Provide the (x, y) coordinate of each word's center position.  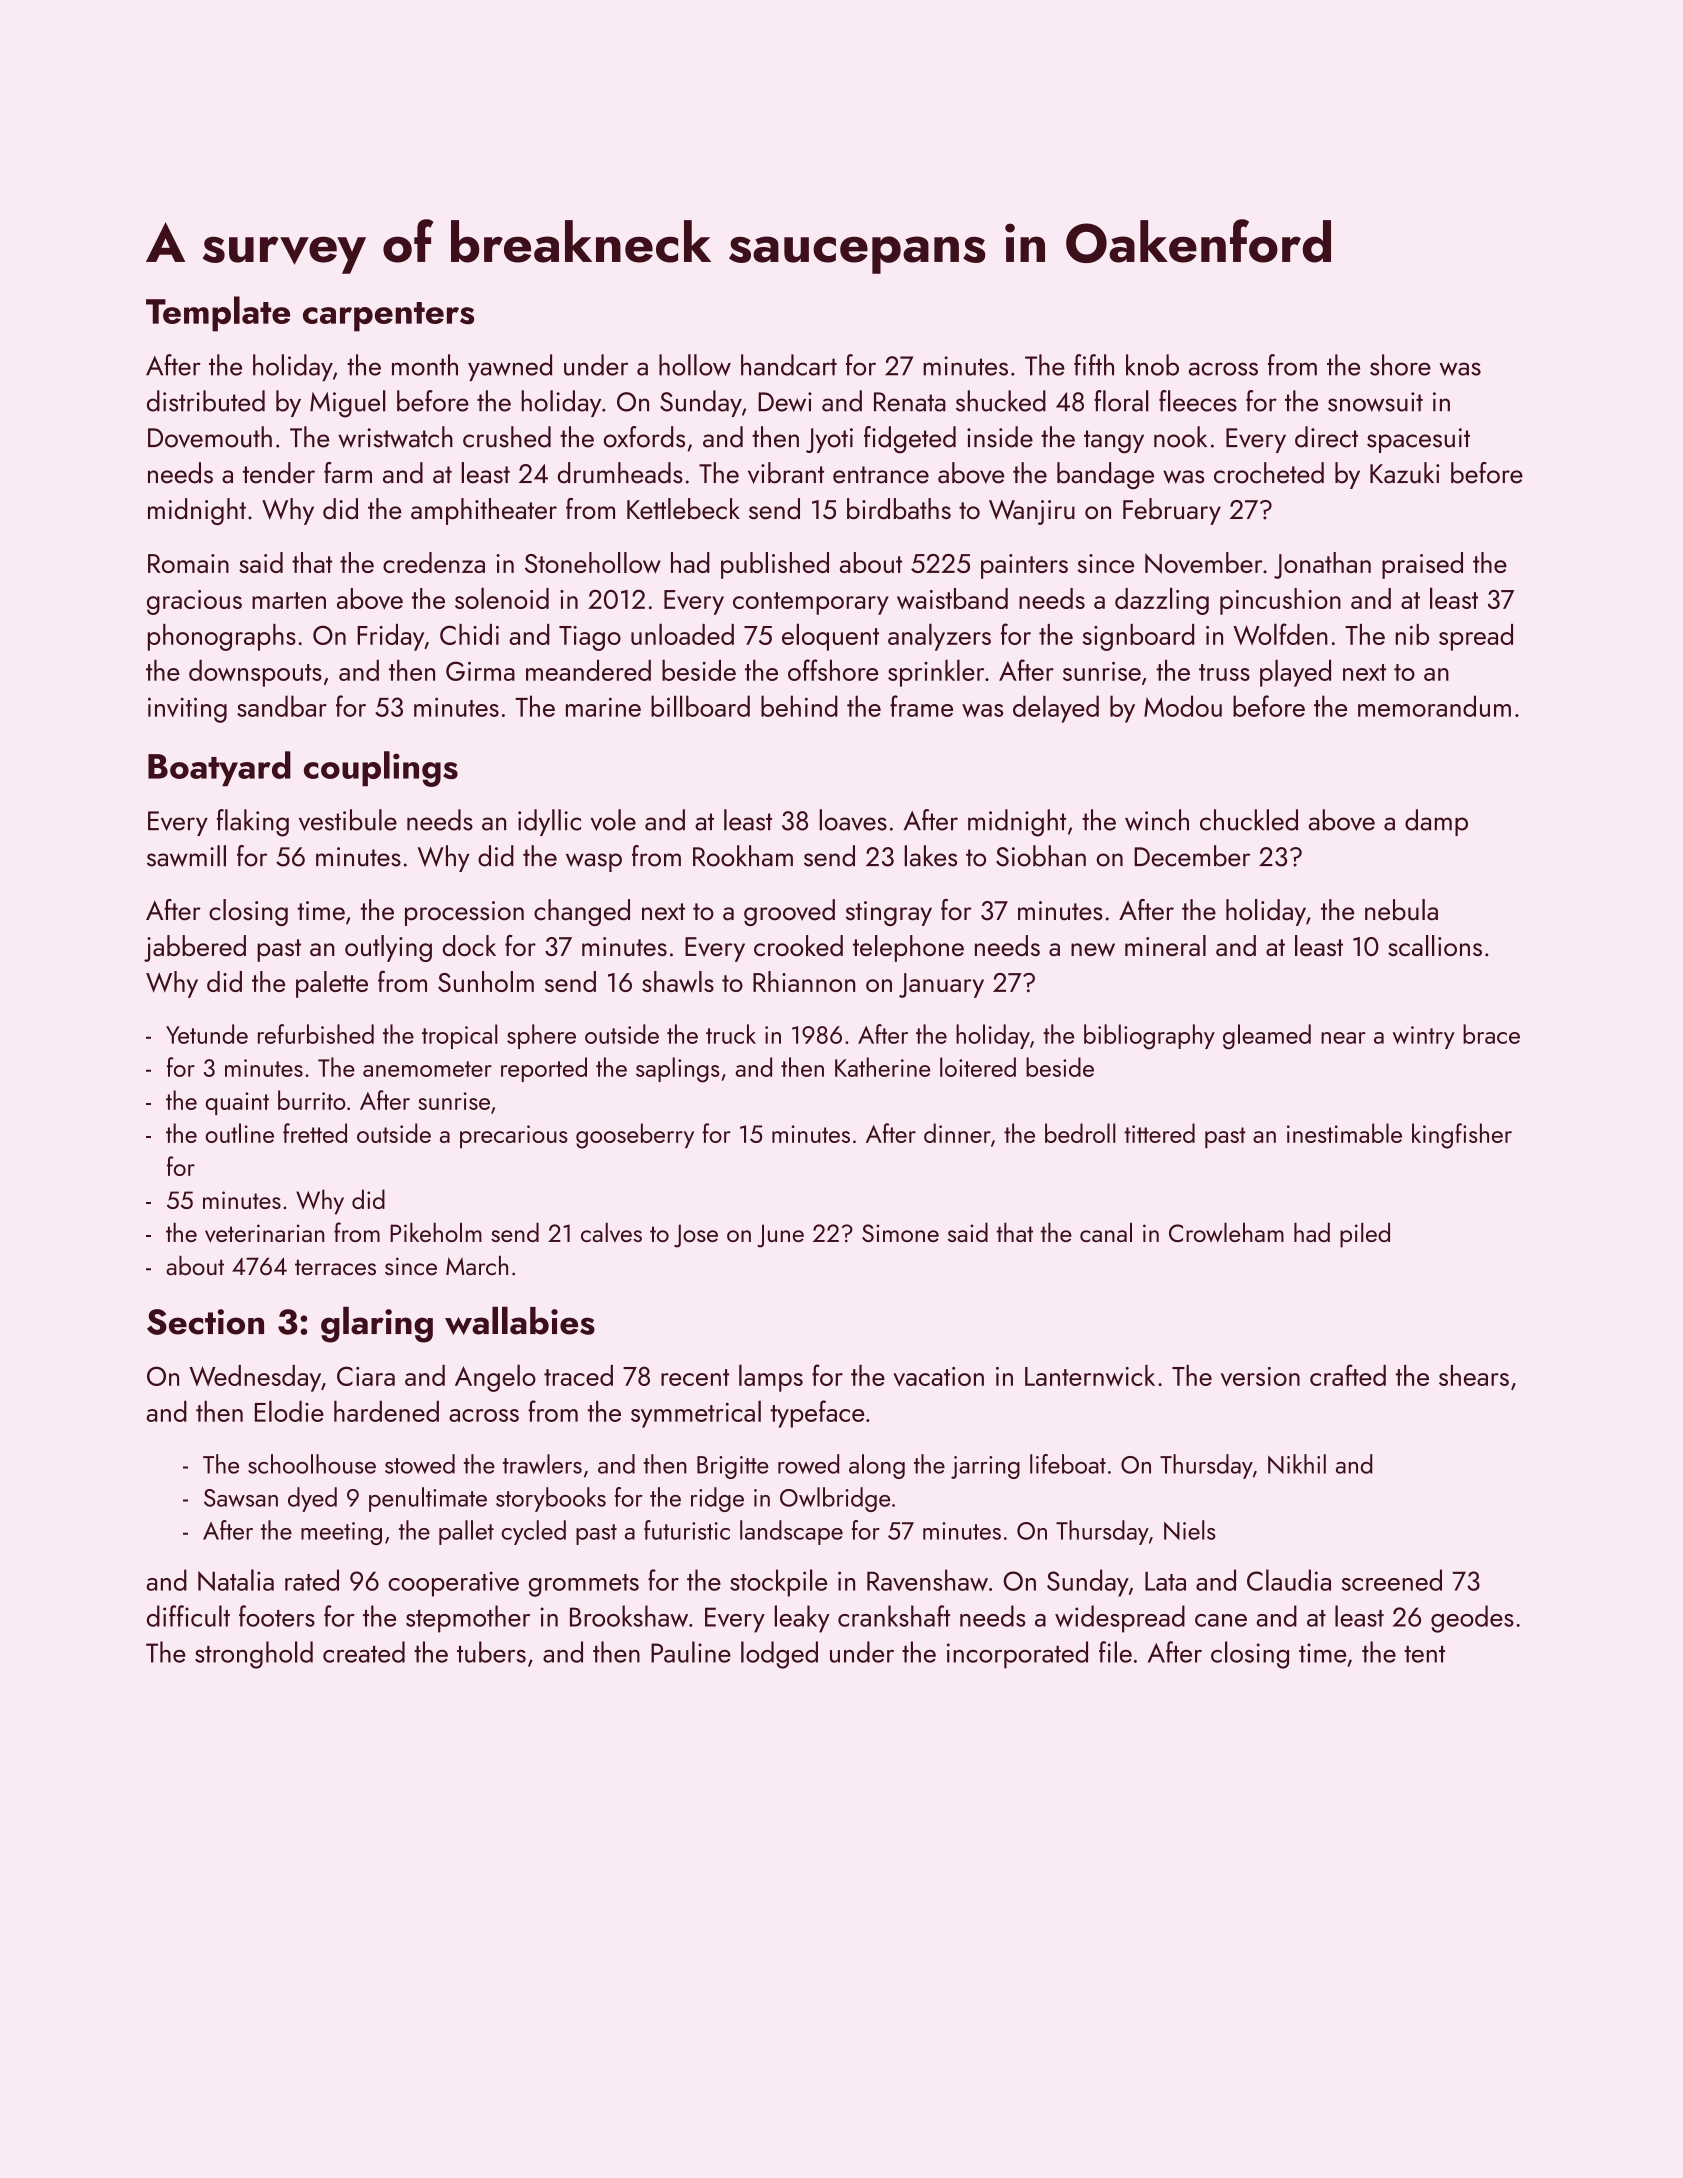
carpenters (388, 317)
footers (277, 1616)
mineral (1165, 945)
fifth (1094, 365)
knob (1152, 365)
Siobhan (1041, 856)
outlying (388, 948)
